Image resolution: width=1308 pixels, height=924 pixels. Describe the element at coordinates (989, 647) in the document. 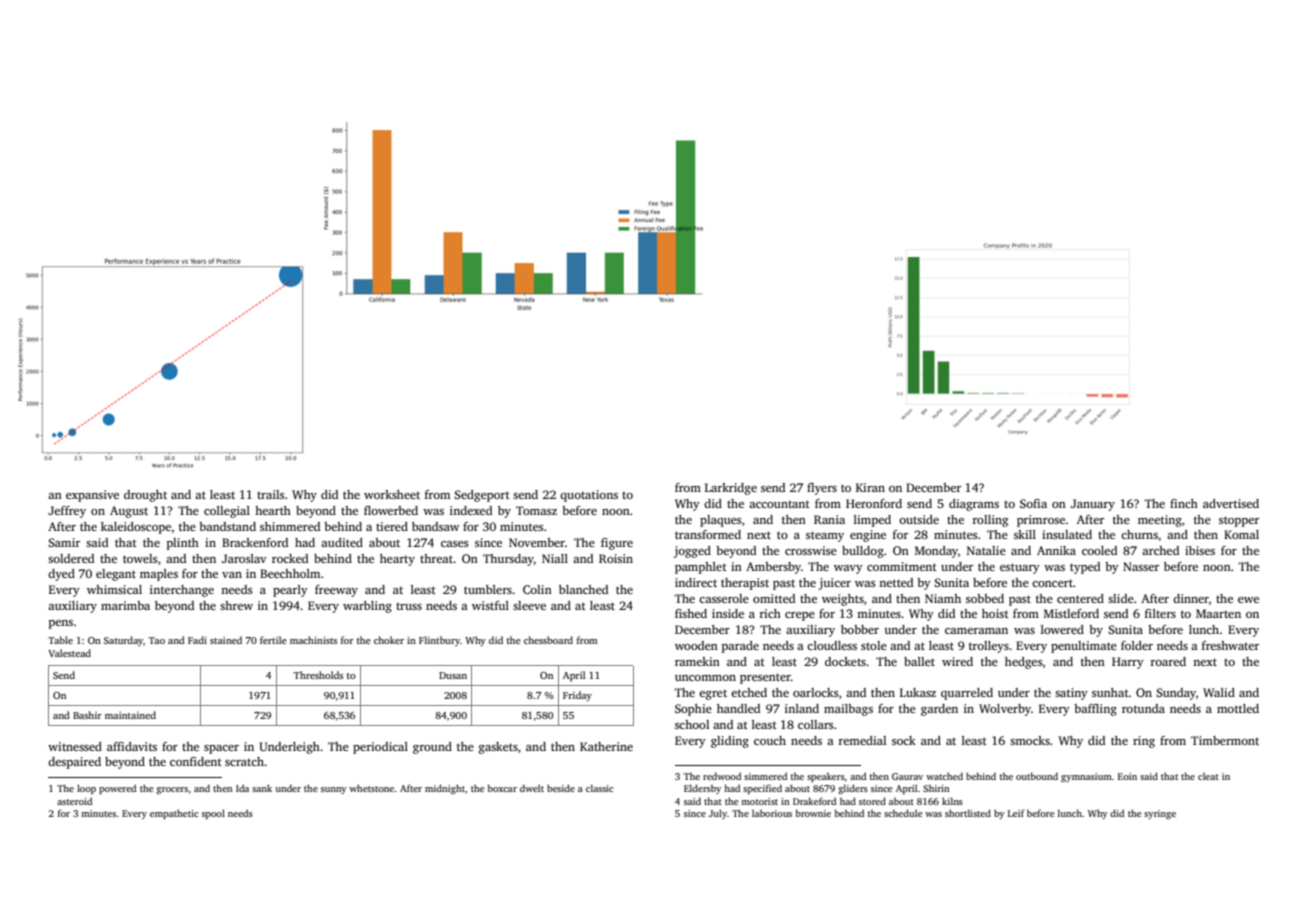

I see `trolleys` at that location.
